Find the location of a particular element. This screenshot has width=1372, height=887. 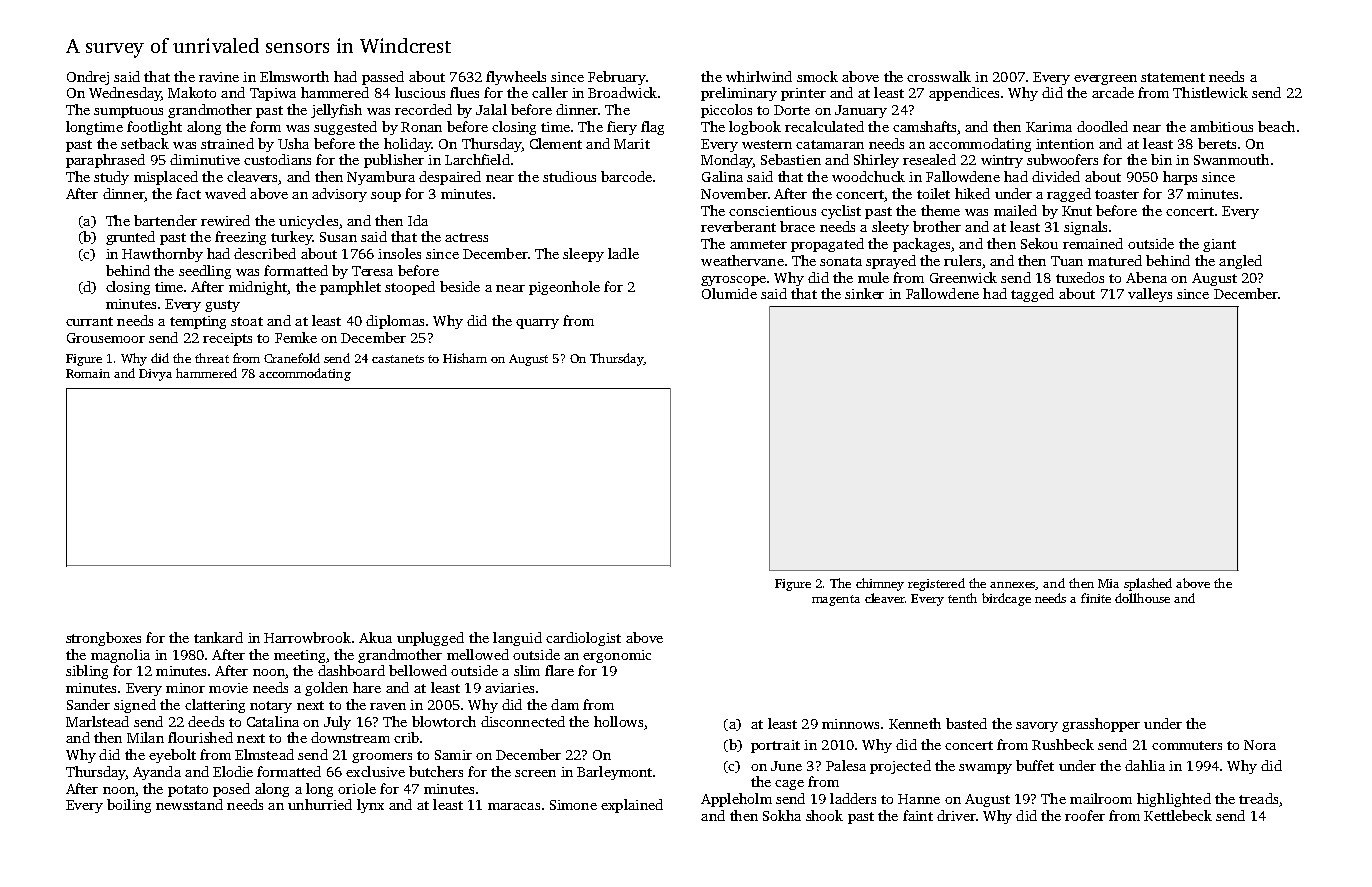

crosswalk is located at coordinates (939, 76).
